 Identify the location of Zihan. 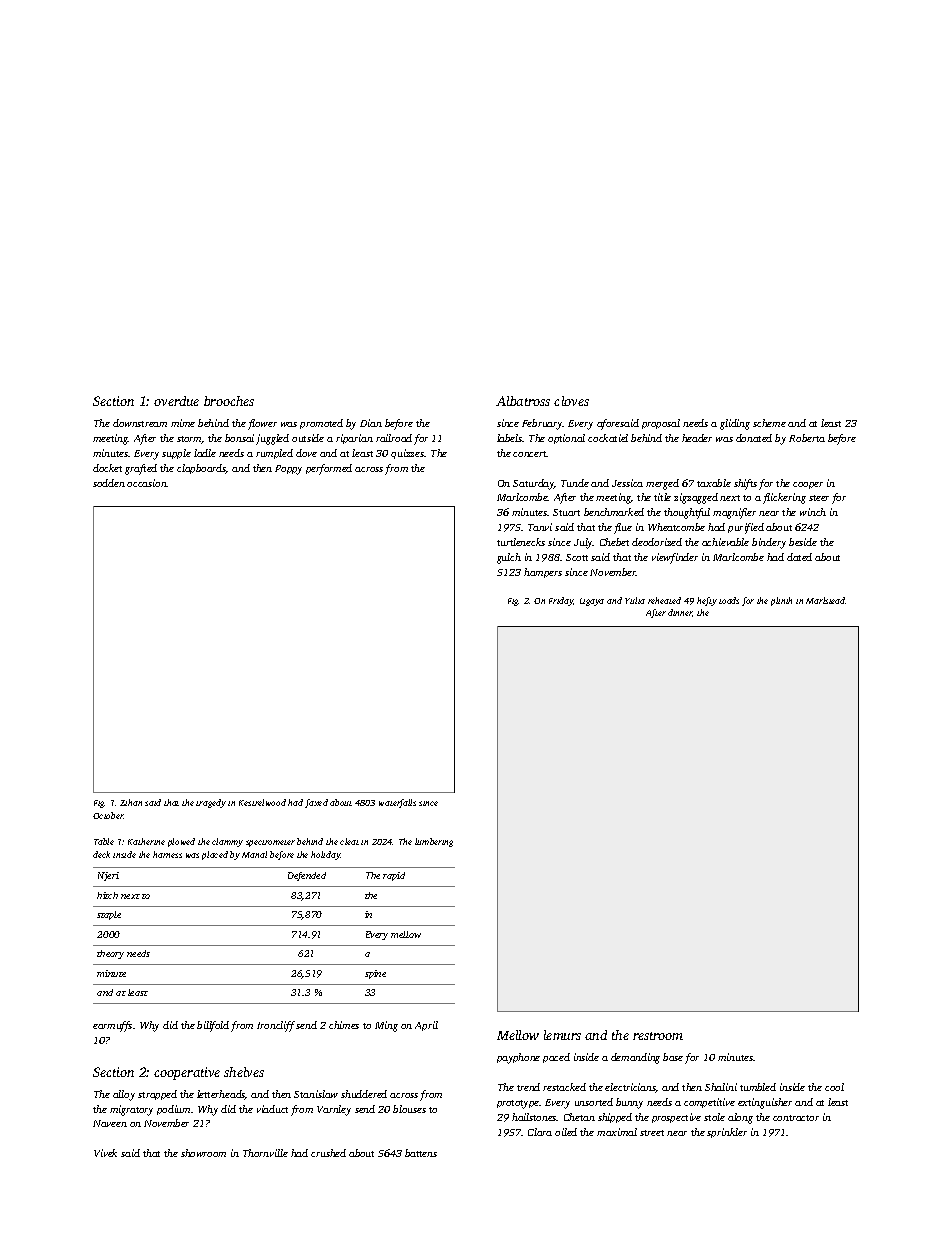
(131, 802).
